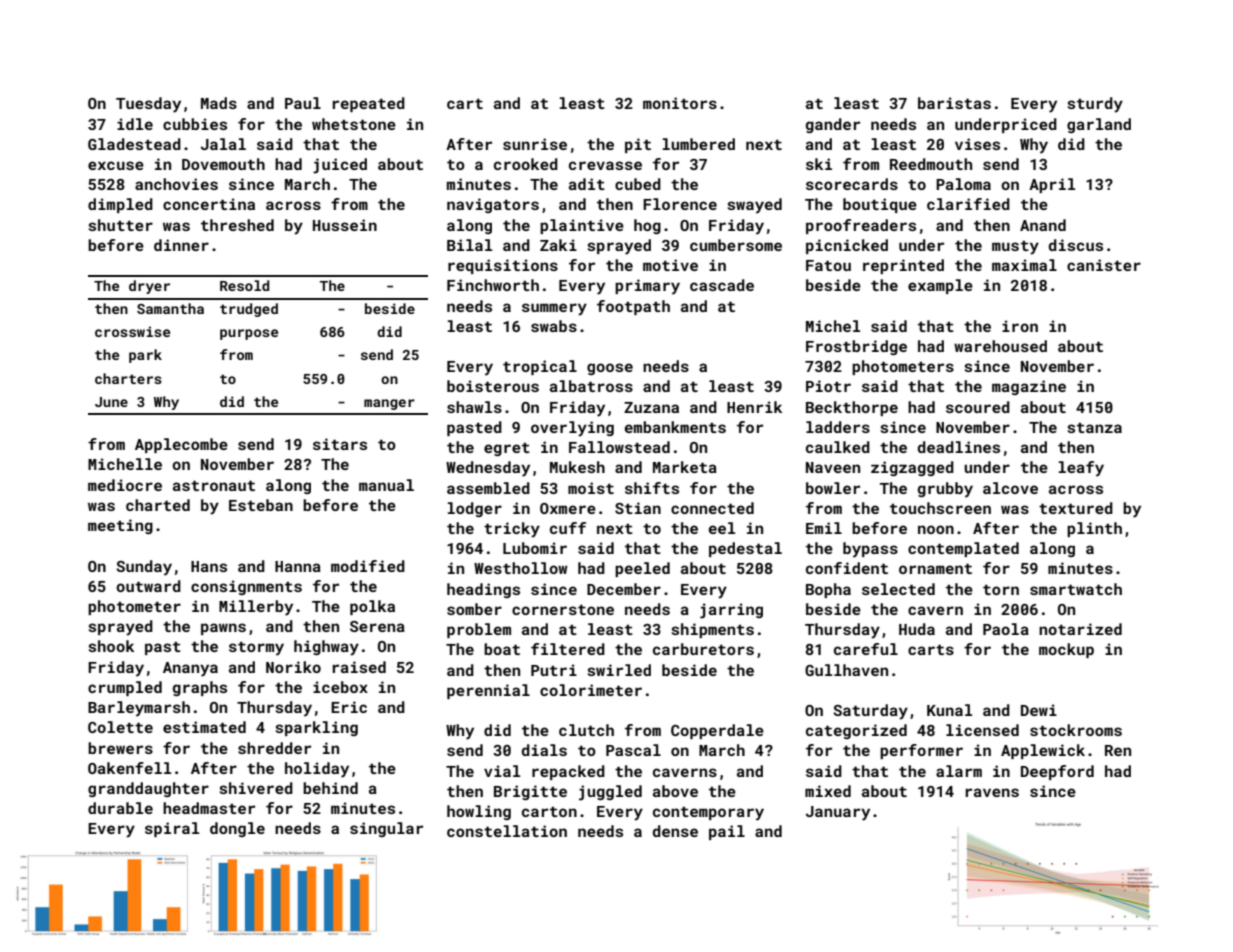 Image resolution: width=1233 pixels, height=952 pixels. What do you see at coordinates (488, 691) in the document?
I see `perennial` at bounding box center [488, 691].
